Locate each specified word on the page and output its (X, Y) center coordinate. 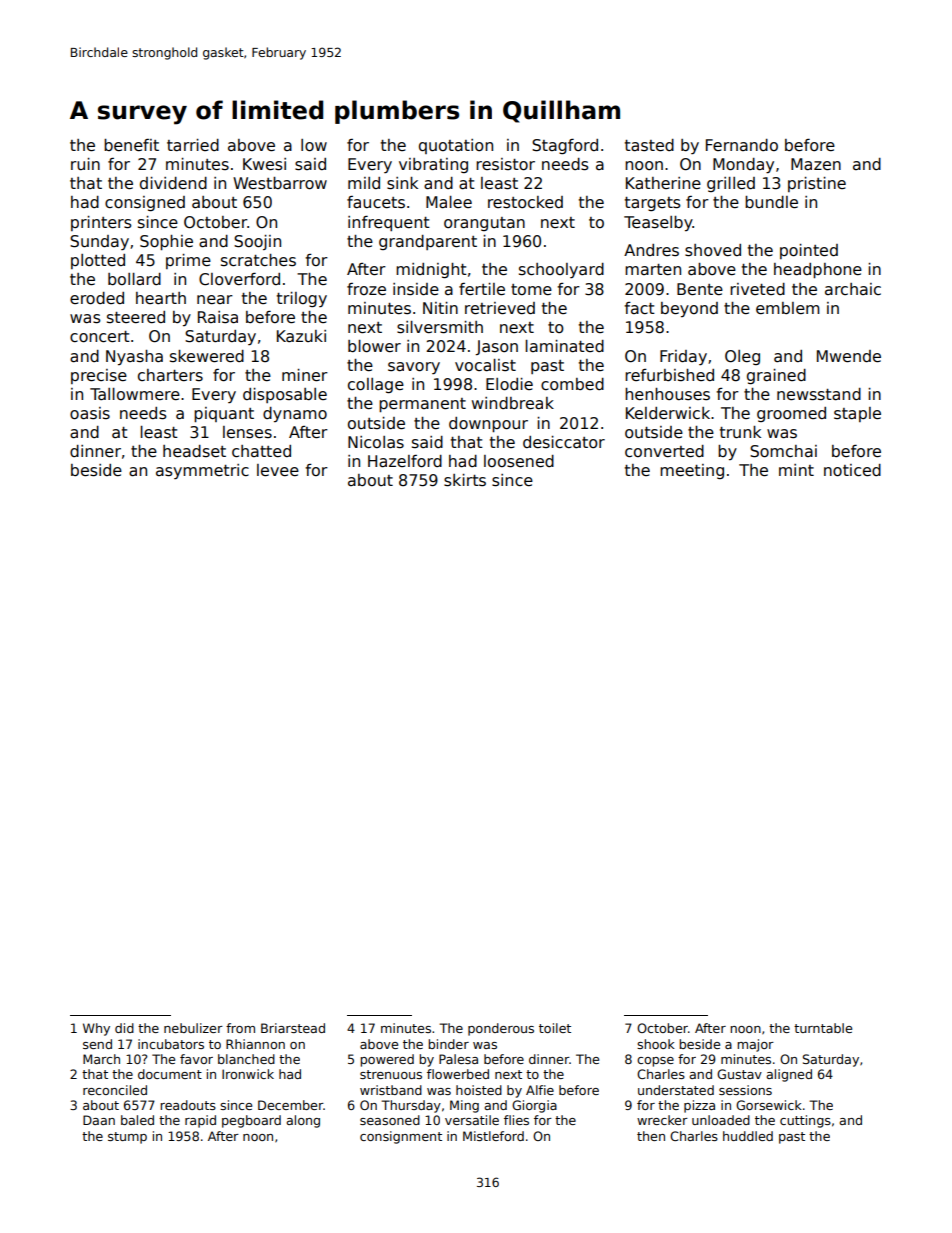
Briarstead (293, 1028)
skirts (465, 480)
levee (278, 470)
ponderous (501, 1029)
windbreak (513, 403)
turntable (823, 1028)
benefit (131, 145)
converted (664, 451)
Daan (99, 1120)
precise (99, 376)
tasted (649, 145)
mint (796, 470)
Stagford (565, 146)
